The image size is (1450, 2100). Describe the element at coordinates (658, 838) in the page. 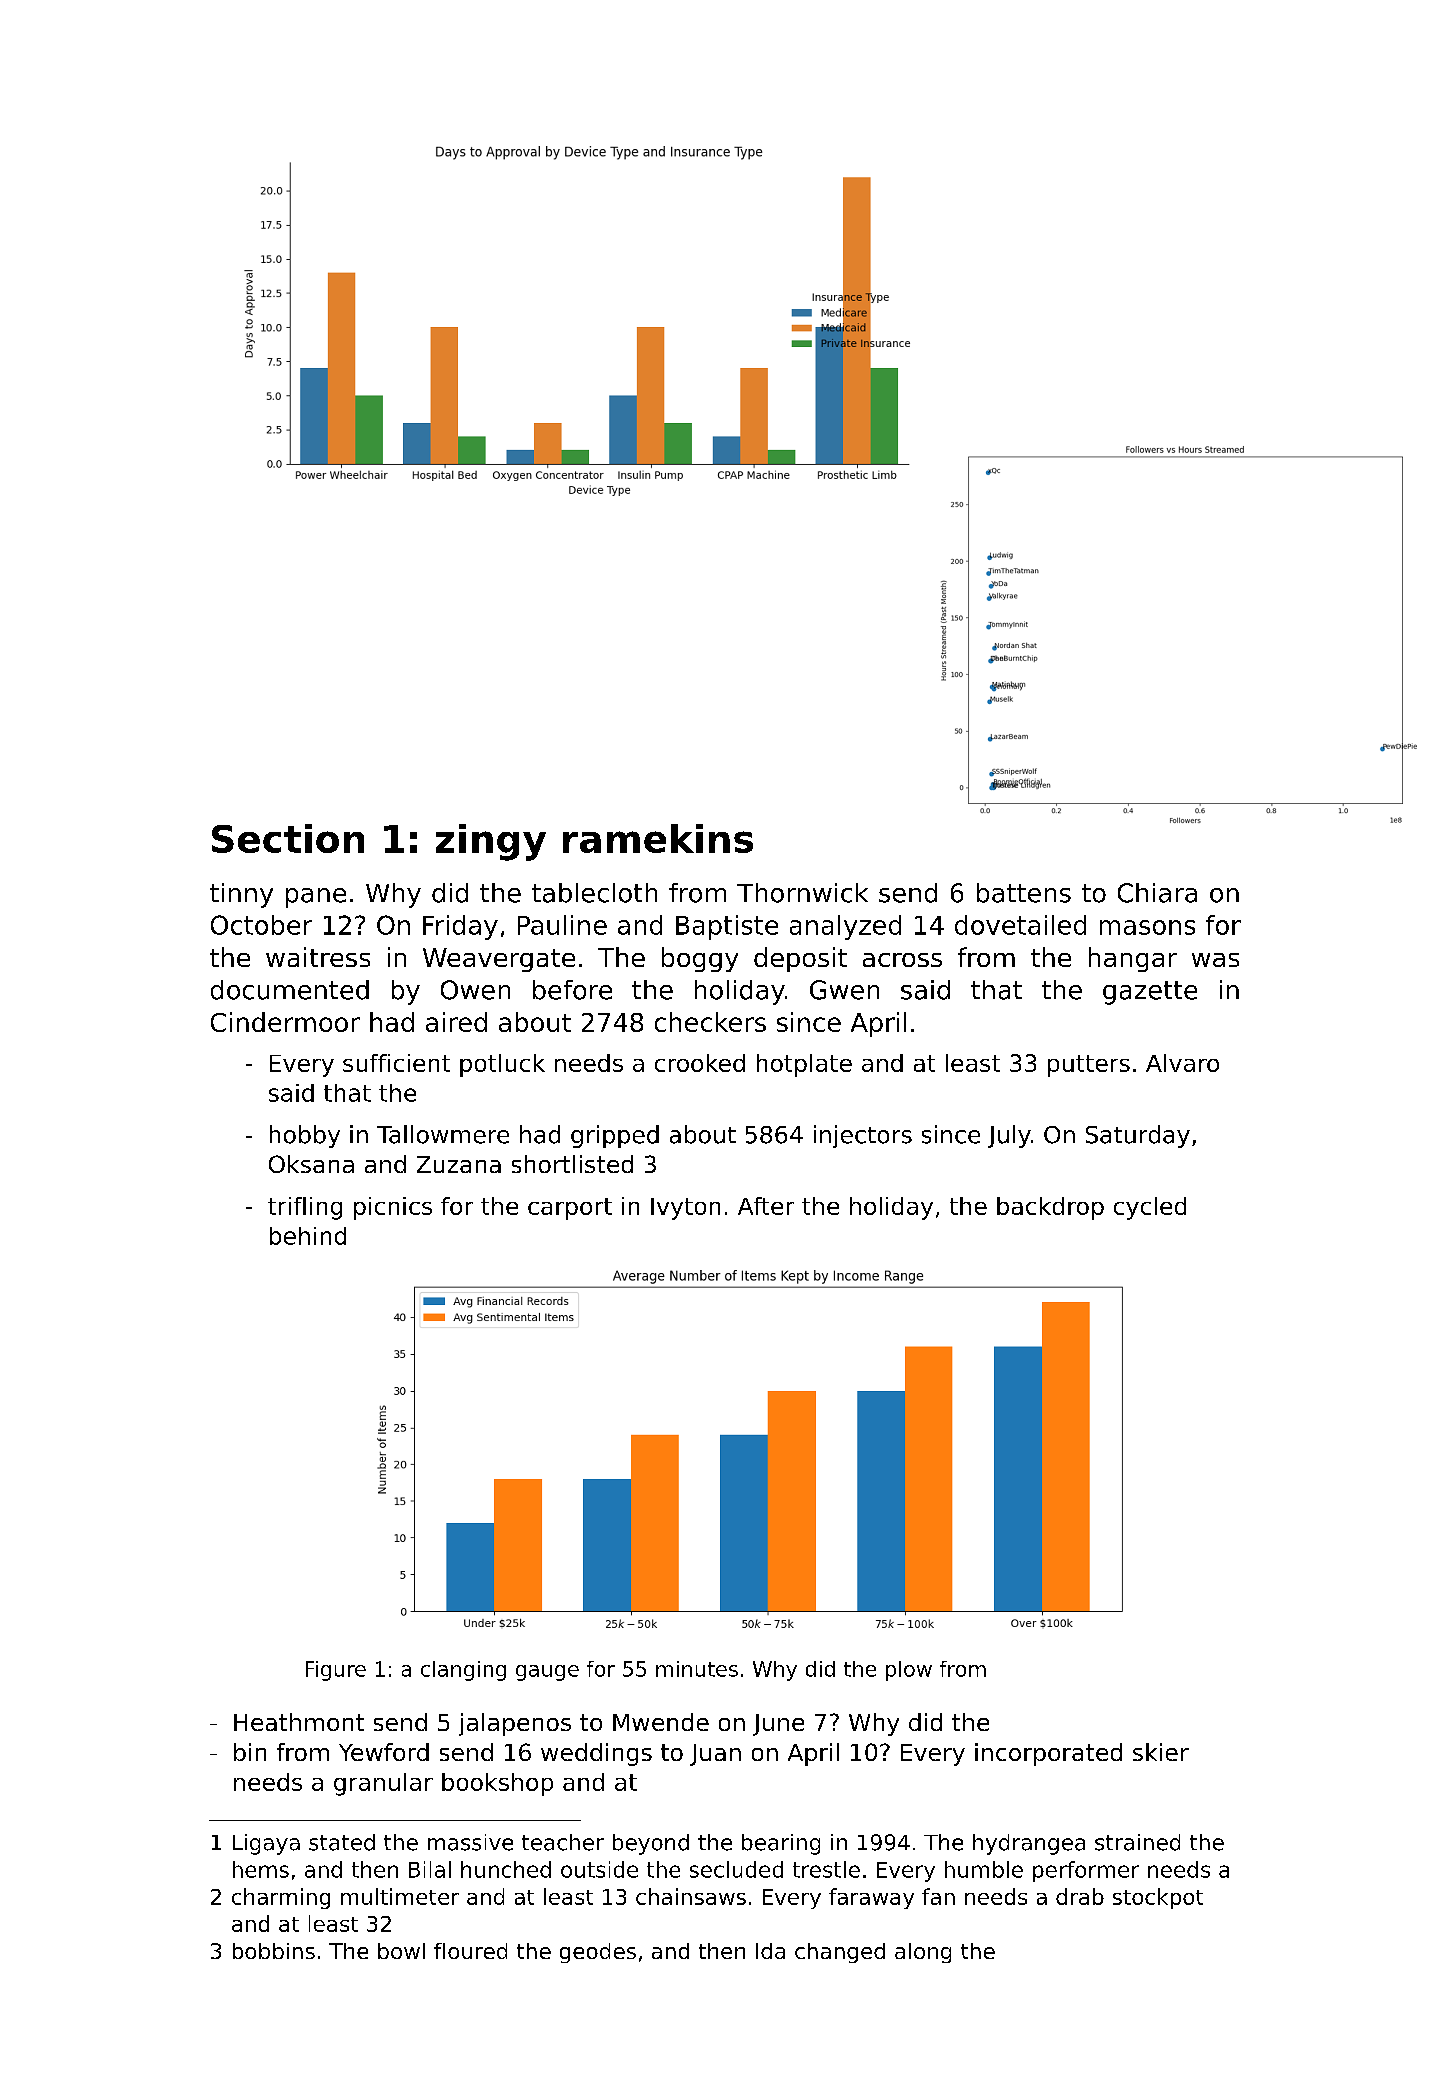

I see `ramekins` at that location.
